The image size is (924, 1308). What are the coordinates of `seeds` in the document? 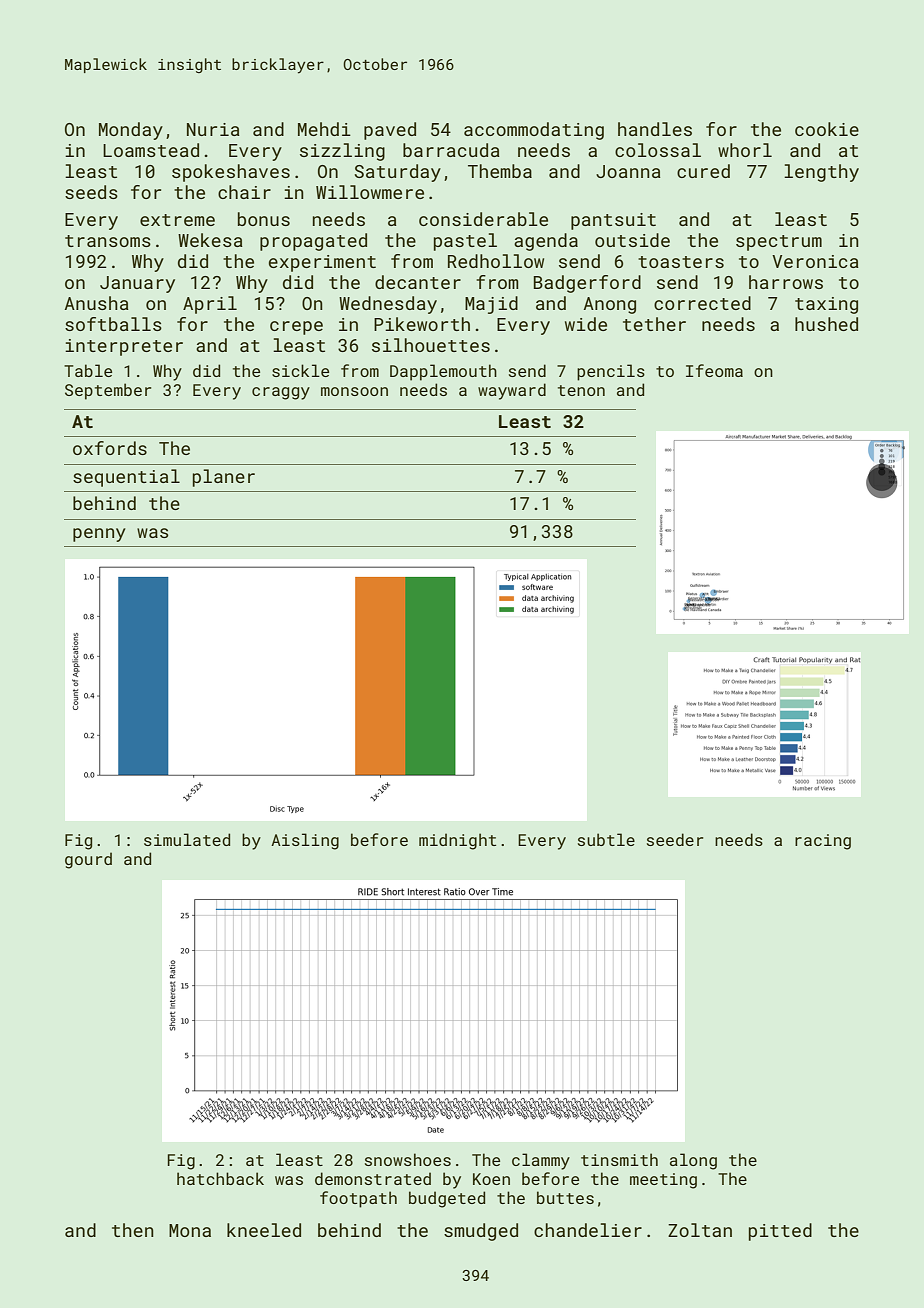 It's located at (91, 192).
